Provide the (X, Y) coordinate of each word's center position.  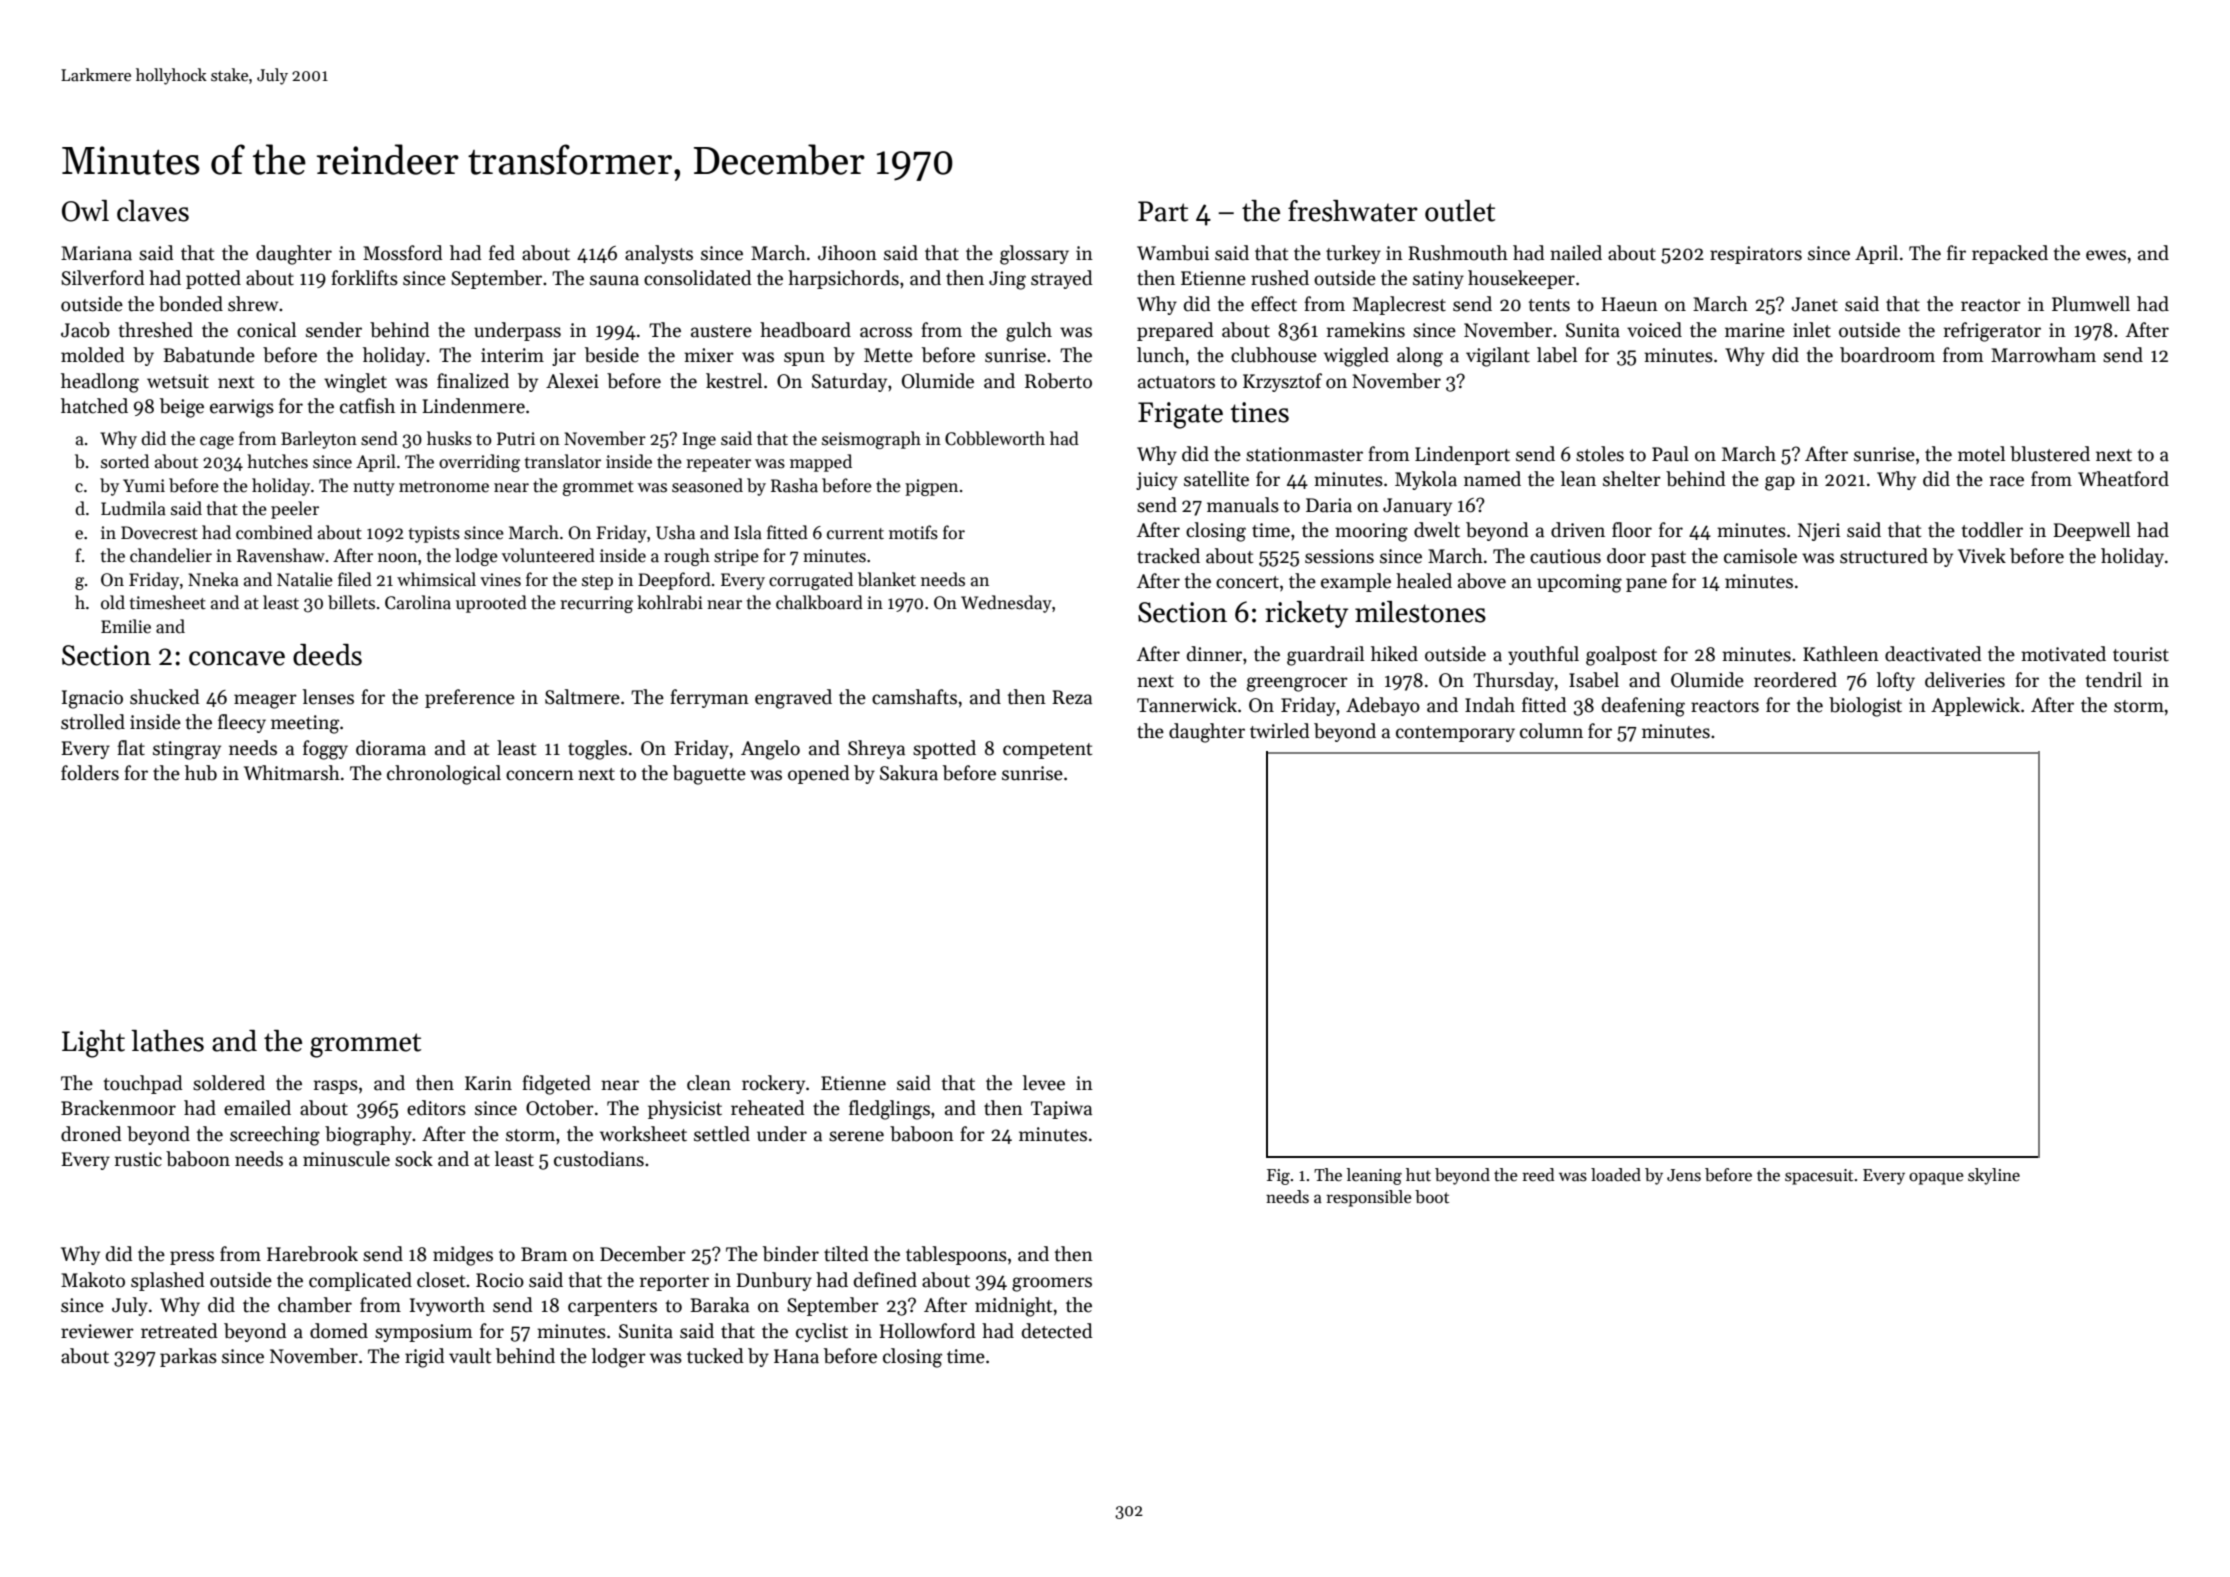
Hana (796, 1356)
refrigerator (1992, 332)
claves (153, 211)
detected (1057, 1331)
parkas (188, 1357)
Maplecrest (1399, 305)
